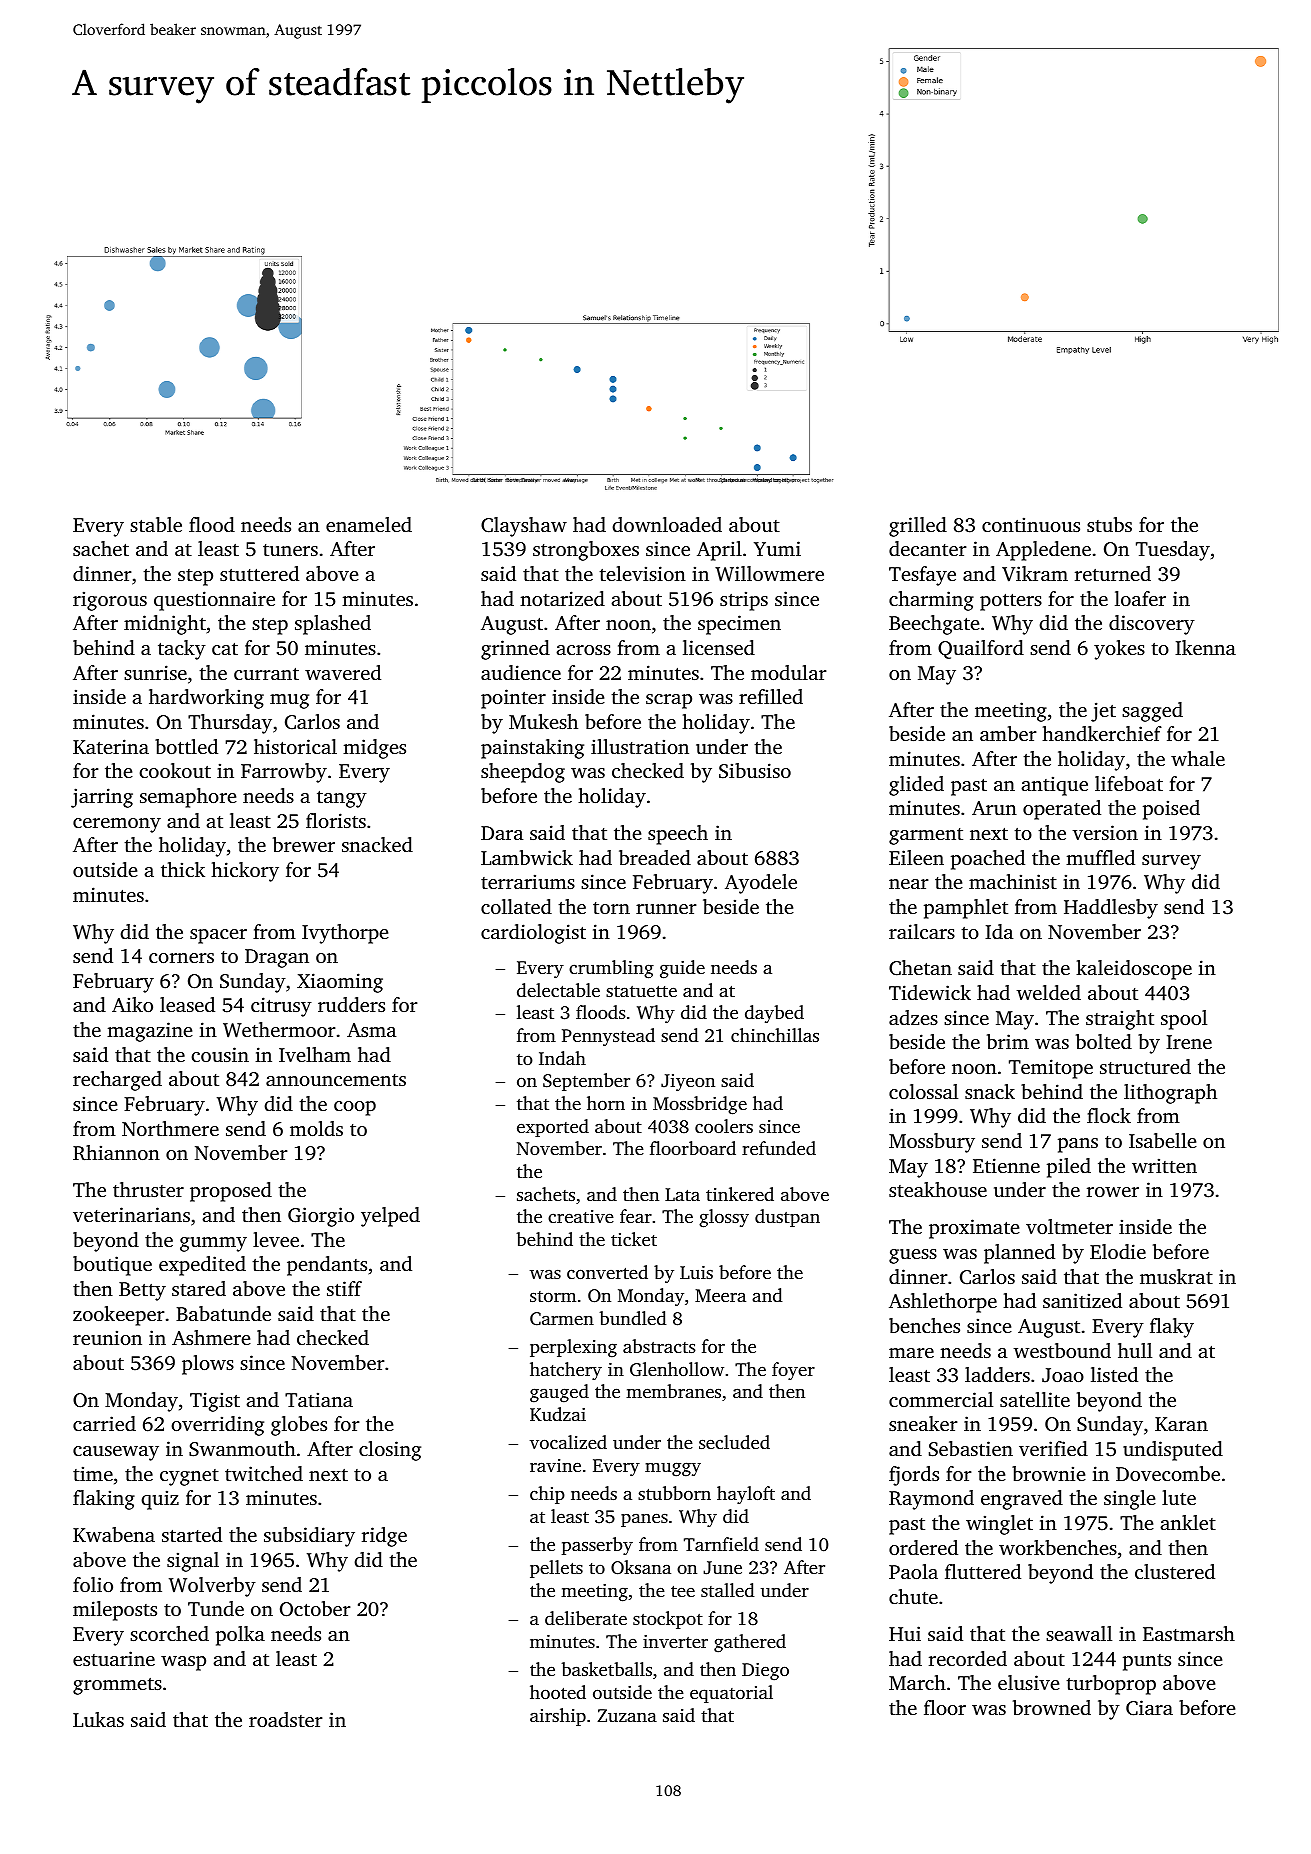  What do you see at coordinates (777, 548) in the screenshot?
I see `Yumi` at bounding box center [777, 548].
